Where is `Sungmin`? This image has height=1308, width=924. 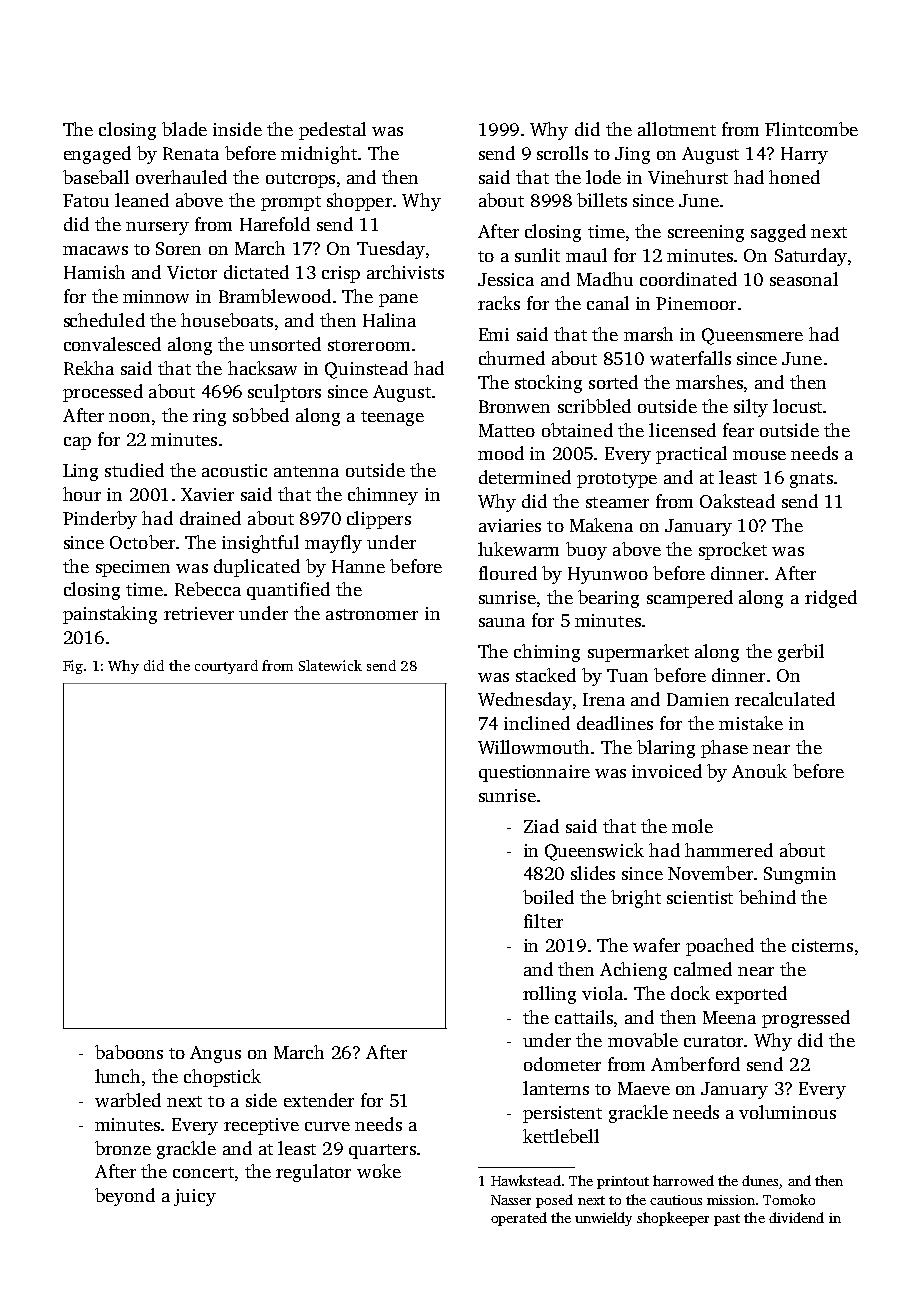
Sungmin is located at coordinates (800, 875).
